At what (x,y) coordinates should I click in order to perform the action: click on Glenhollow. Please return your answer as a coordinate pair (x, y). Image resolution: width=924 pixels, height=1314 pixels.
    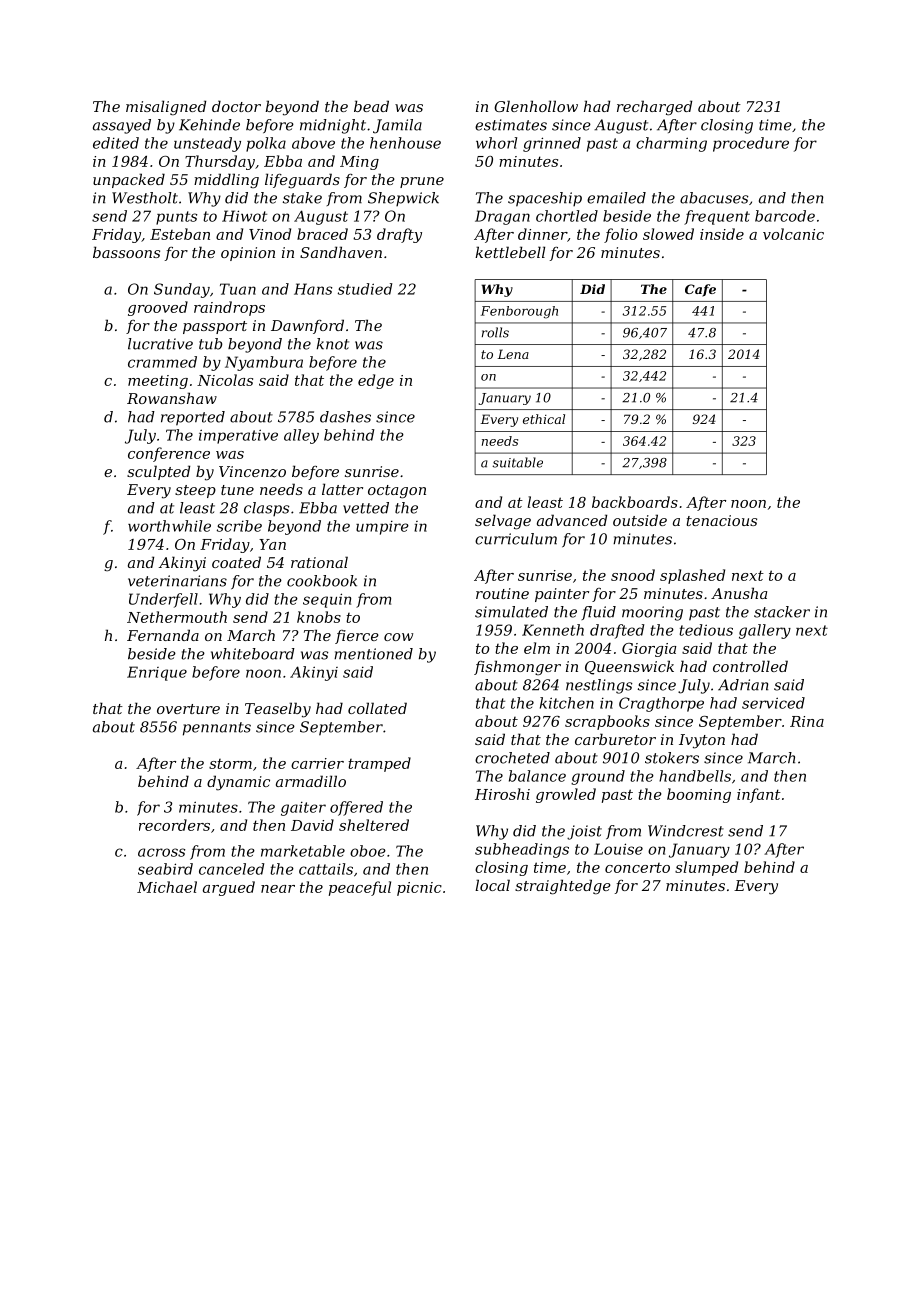
    Looking at the image, I should click on (536, 106).
